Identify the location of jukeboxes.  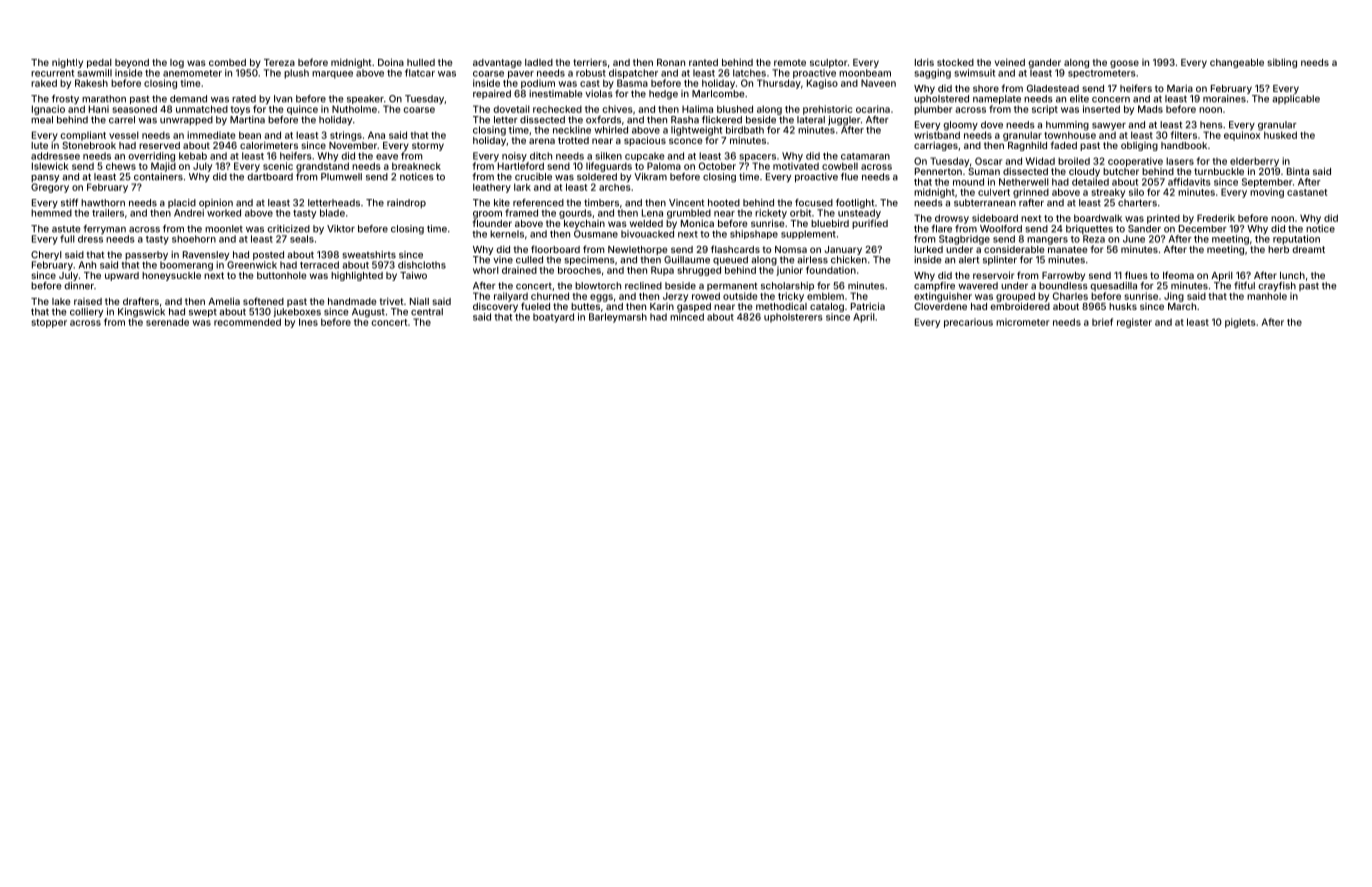
(297, 312).
